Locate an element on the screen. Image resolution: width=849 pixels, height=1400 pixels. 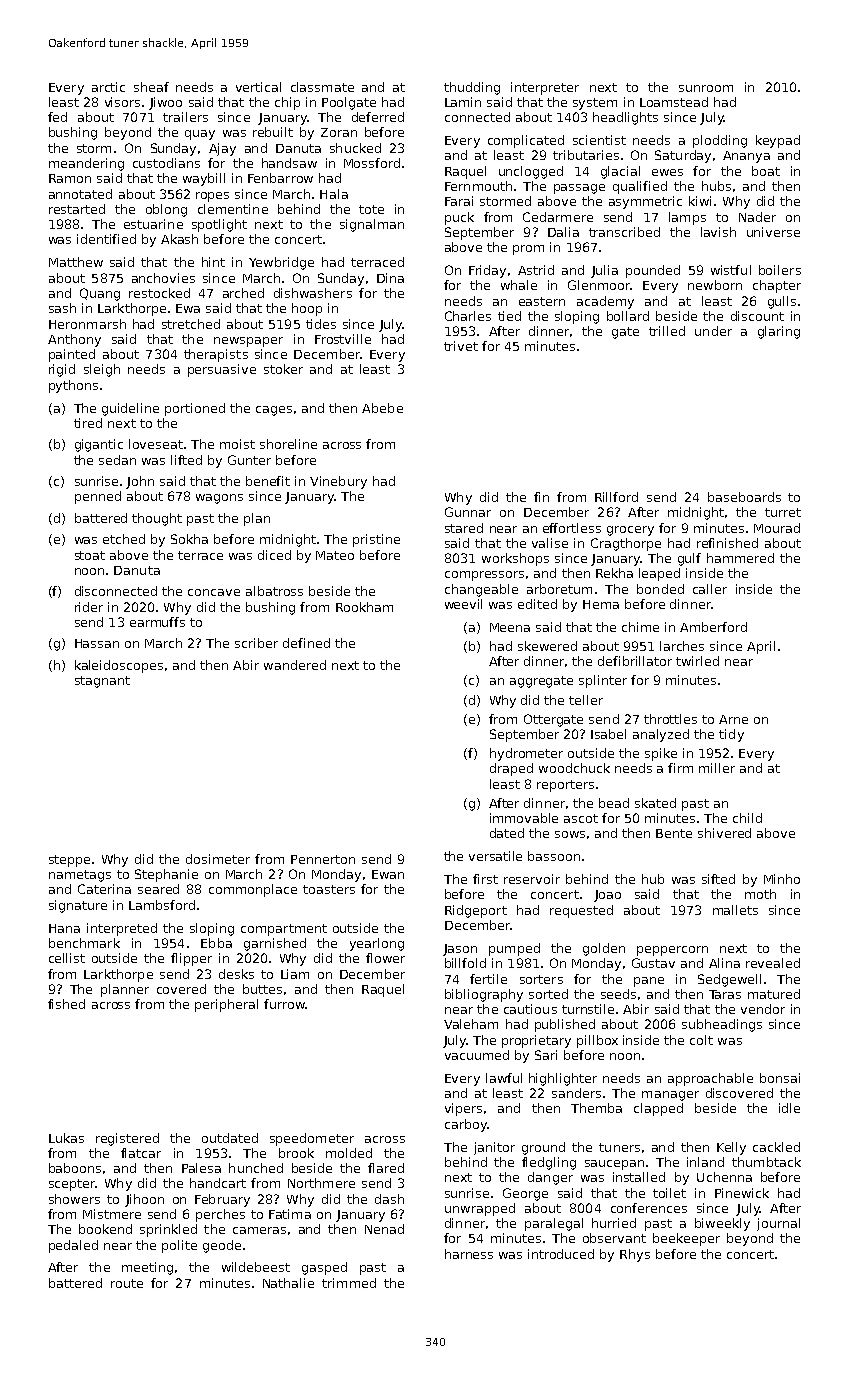
hydrometer is located at coordinates (526, 754).
